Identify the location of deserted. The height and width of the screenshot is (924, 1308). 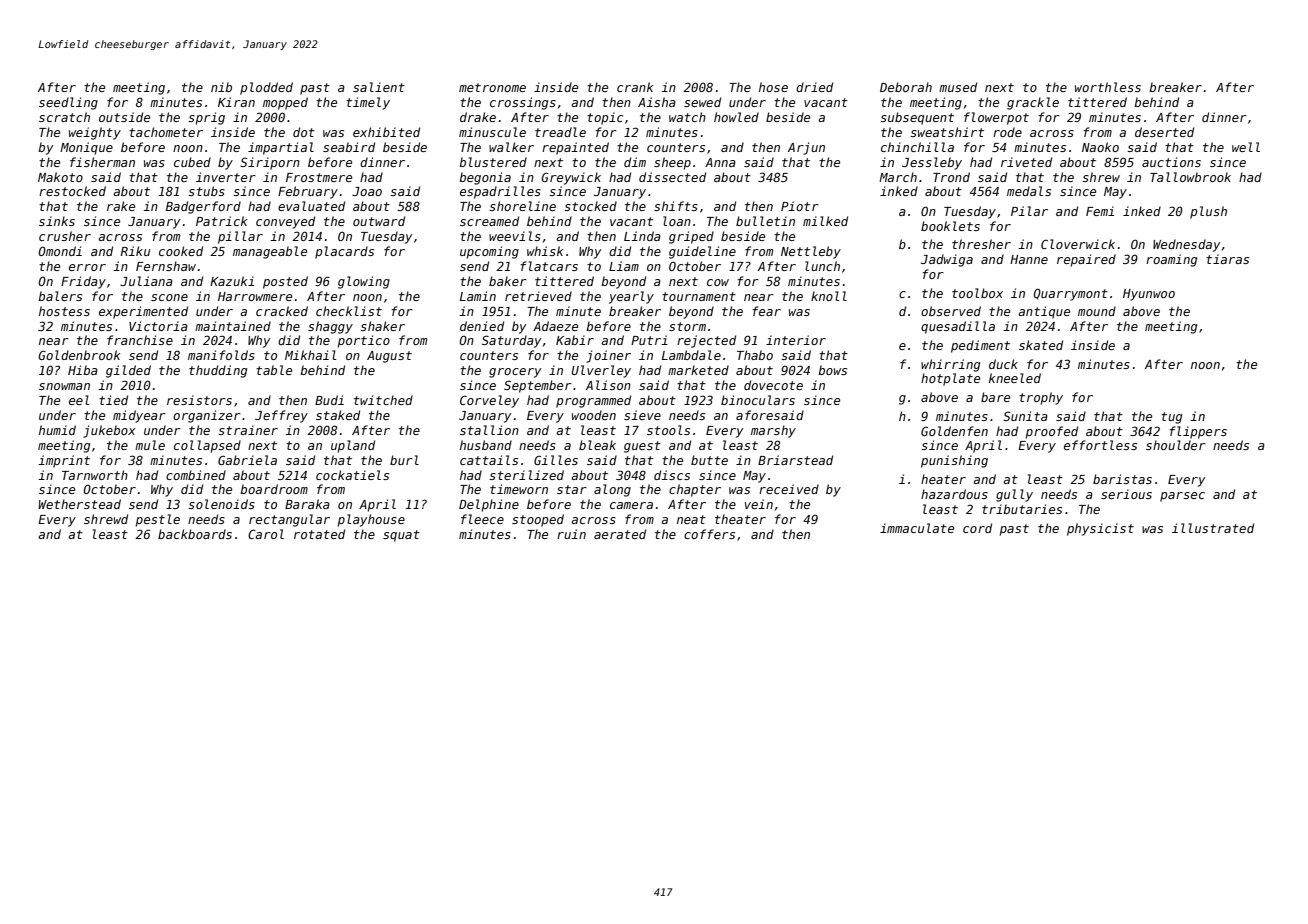
(1164, 132).
